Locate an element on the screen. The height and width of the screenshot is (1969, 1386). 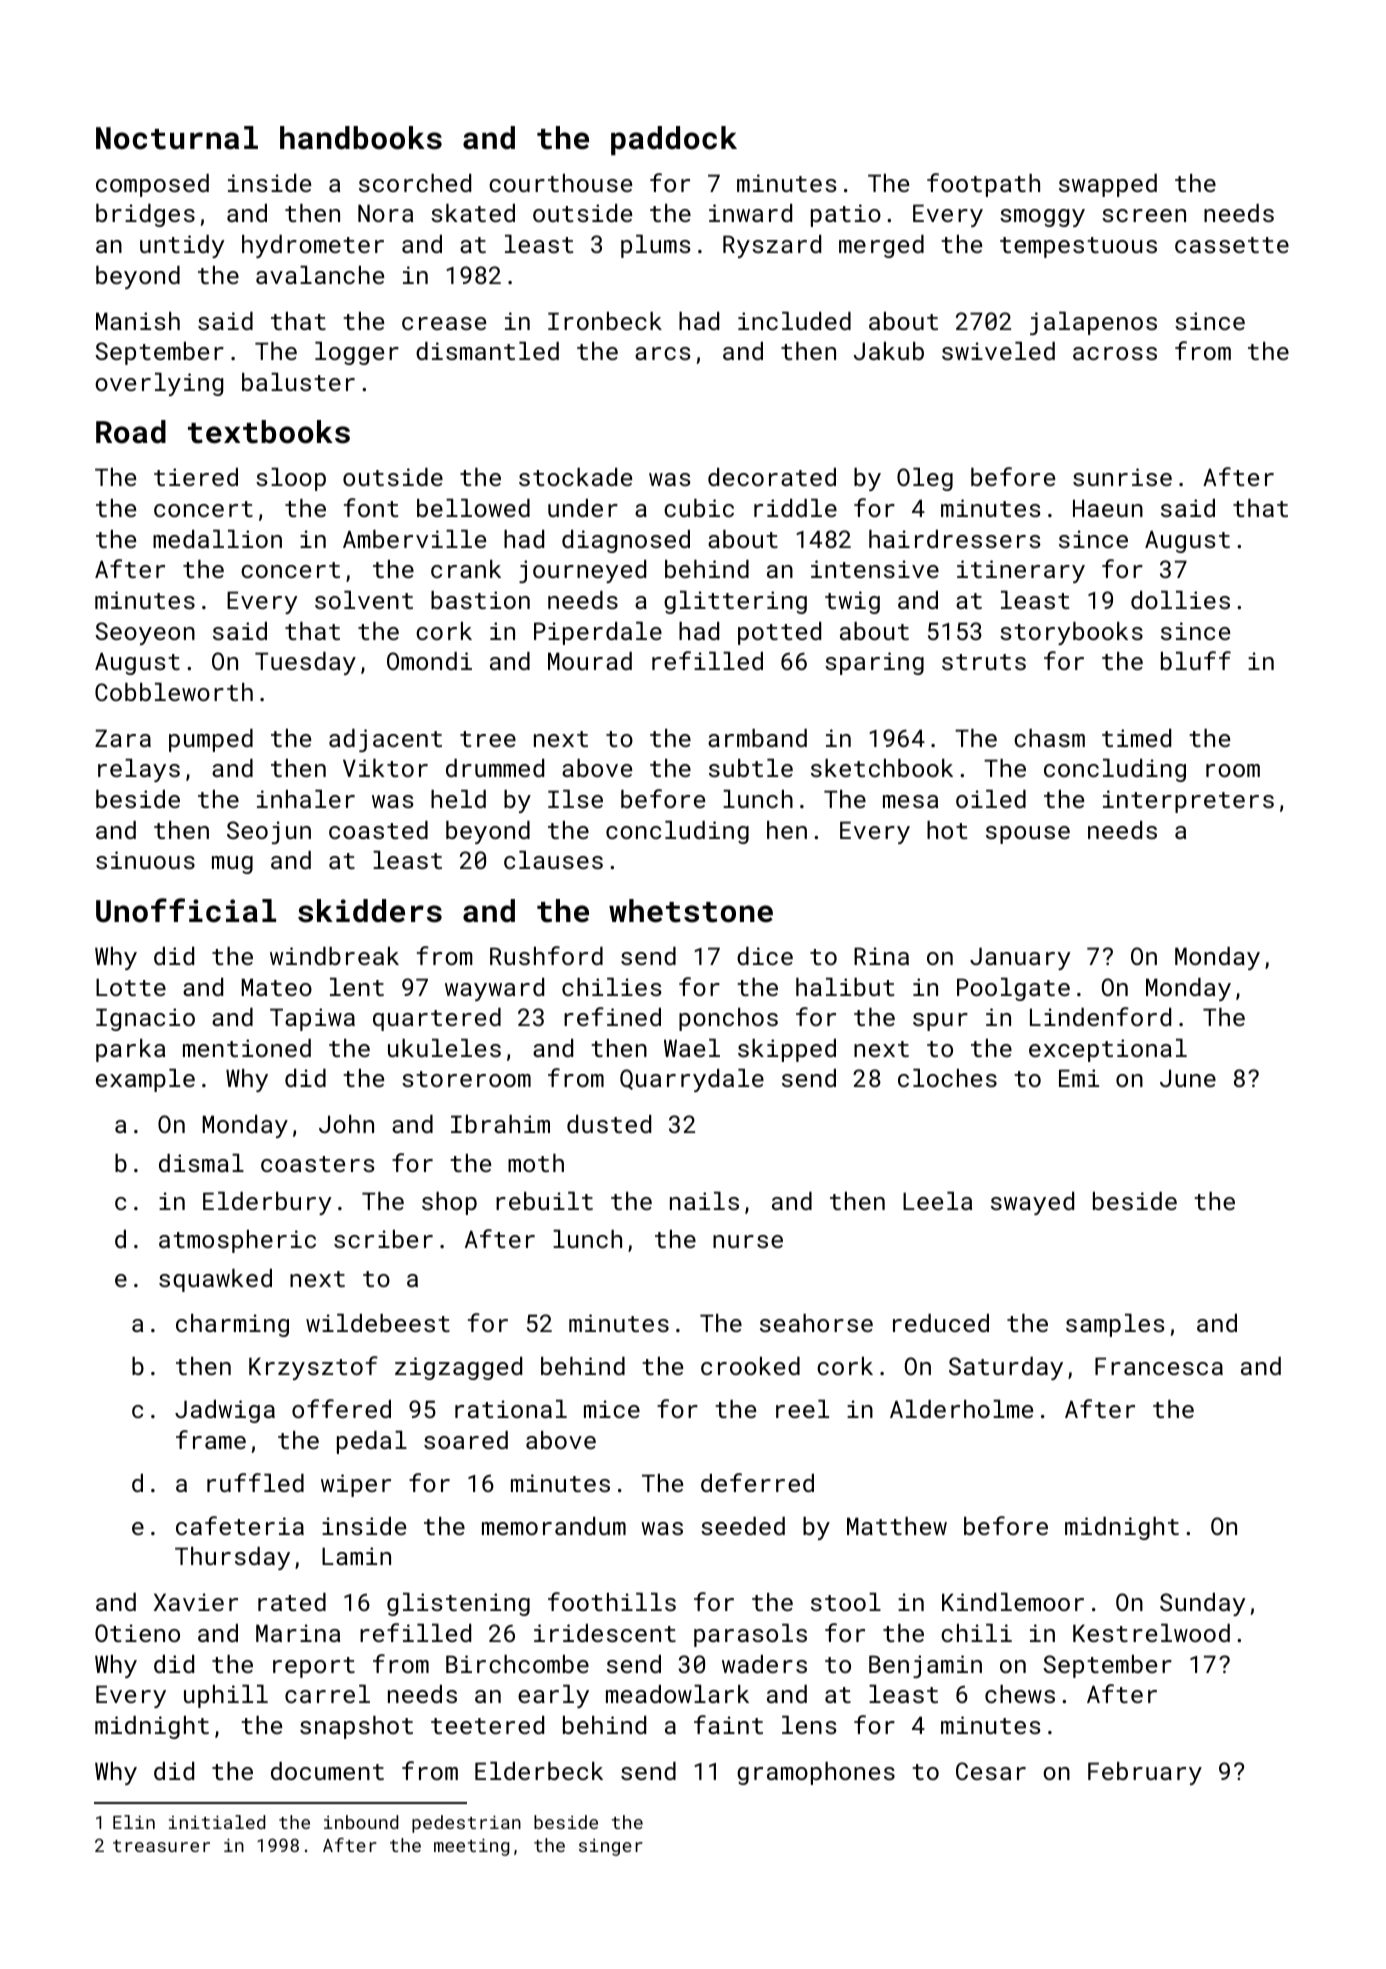
meeting is located at coordinates (471, 1847).
